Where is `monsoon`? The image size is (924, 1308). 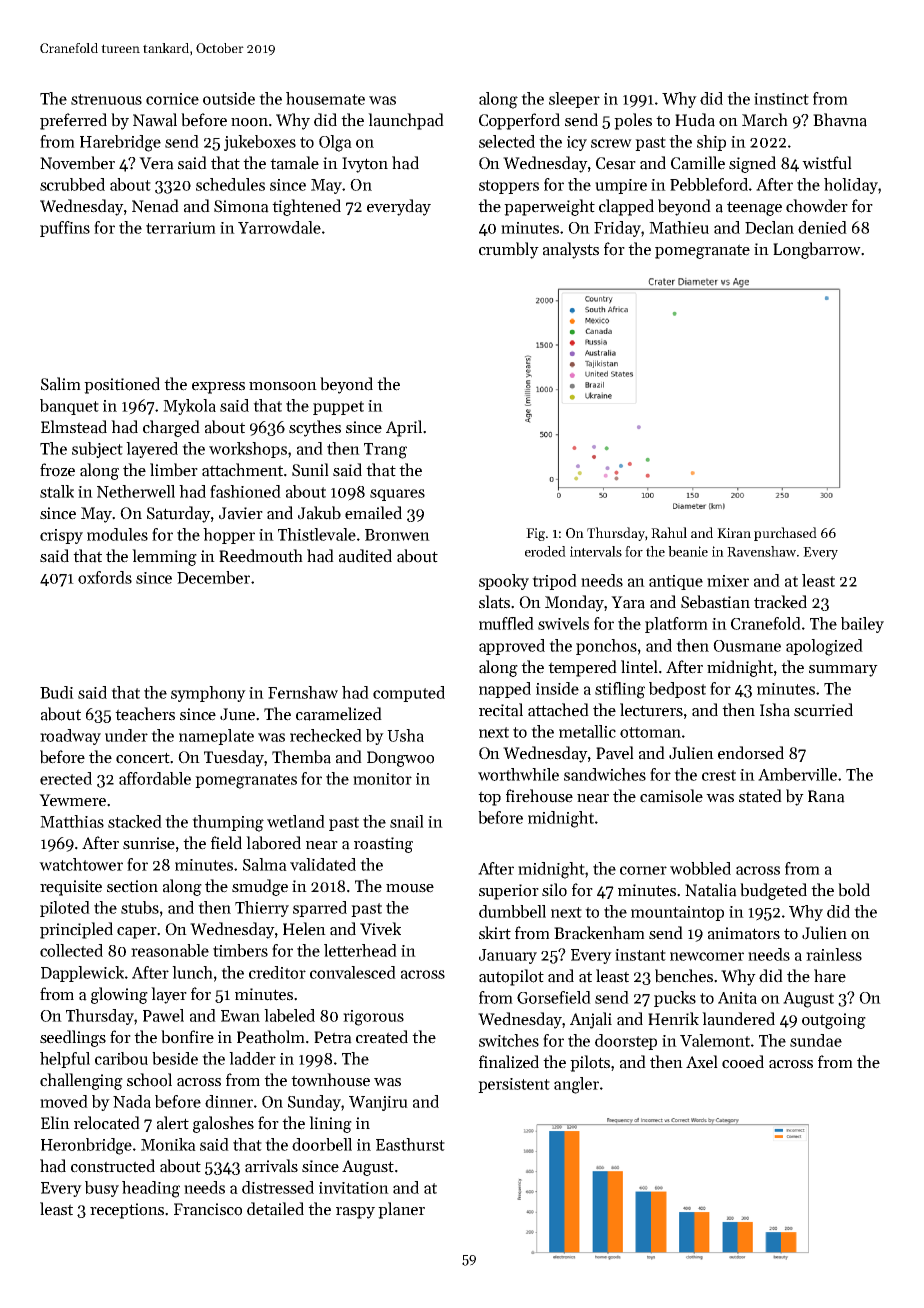
monsoon is located at coordinates (283, 386).
